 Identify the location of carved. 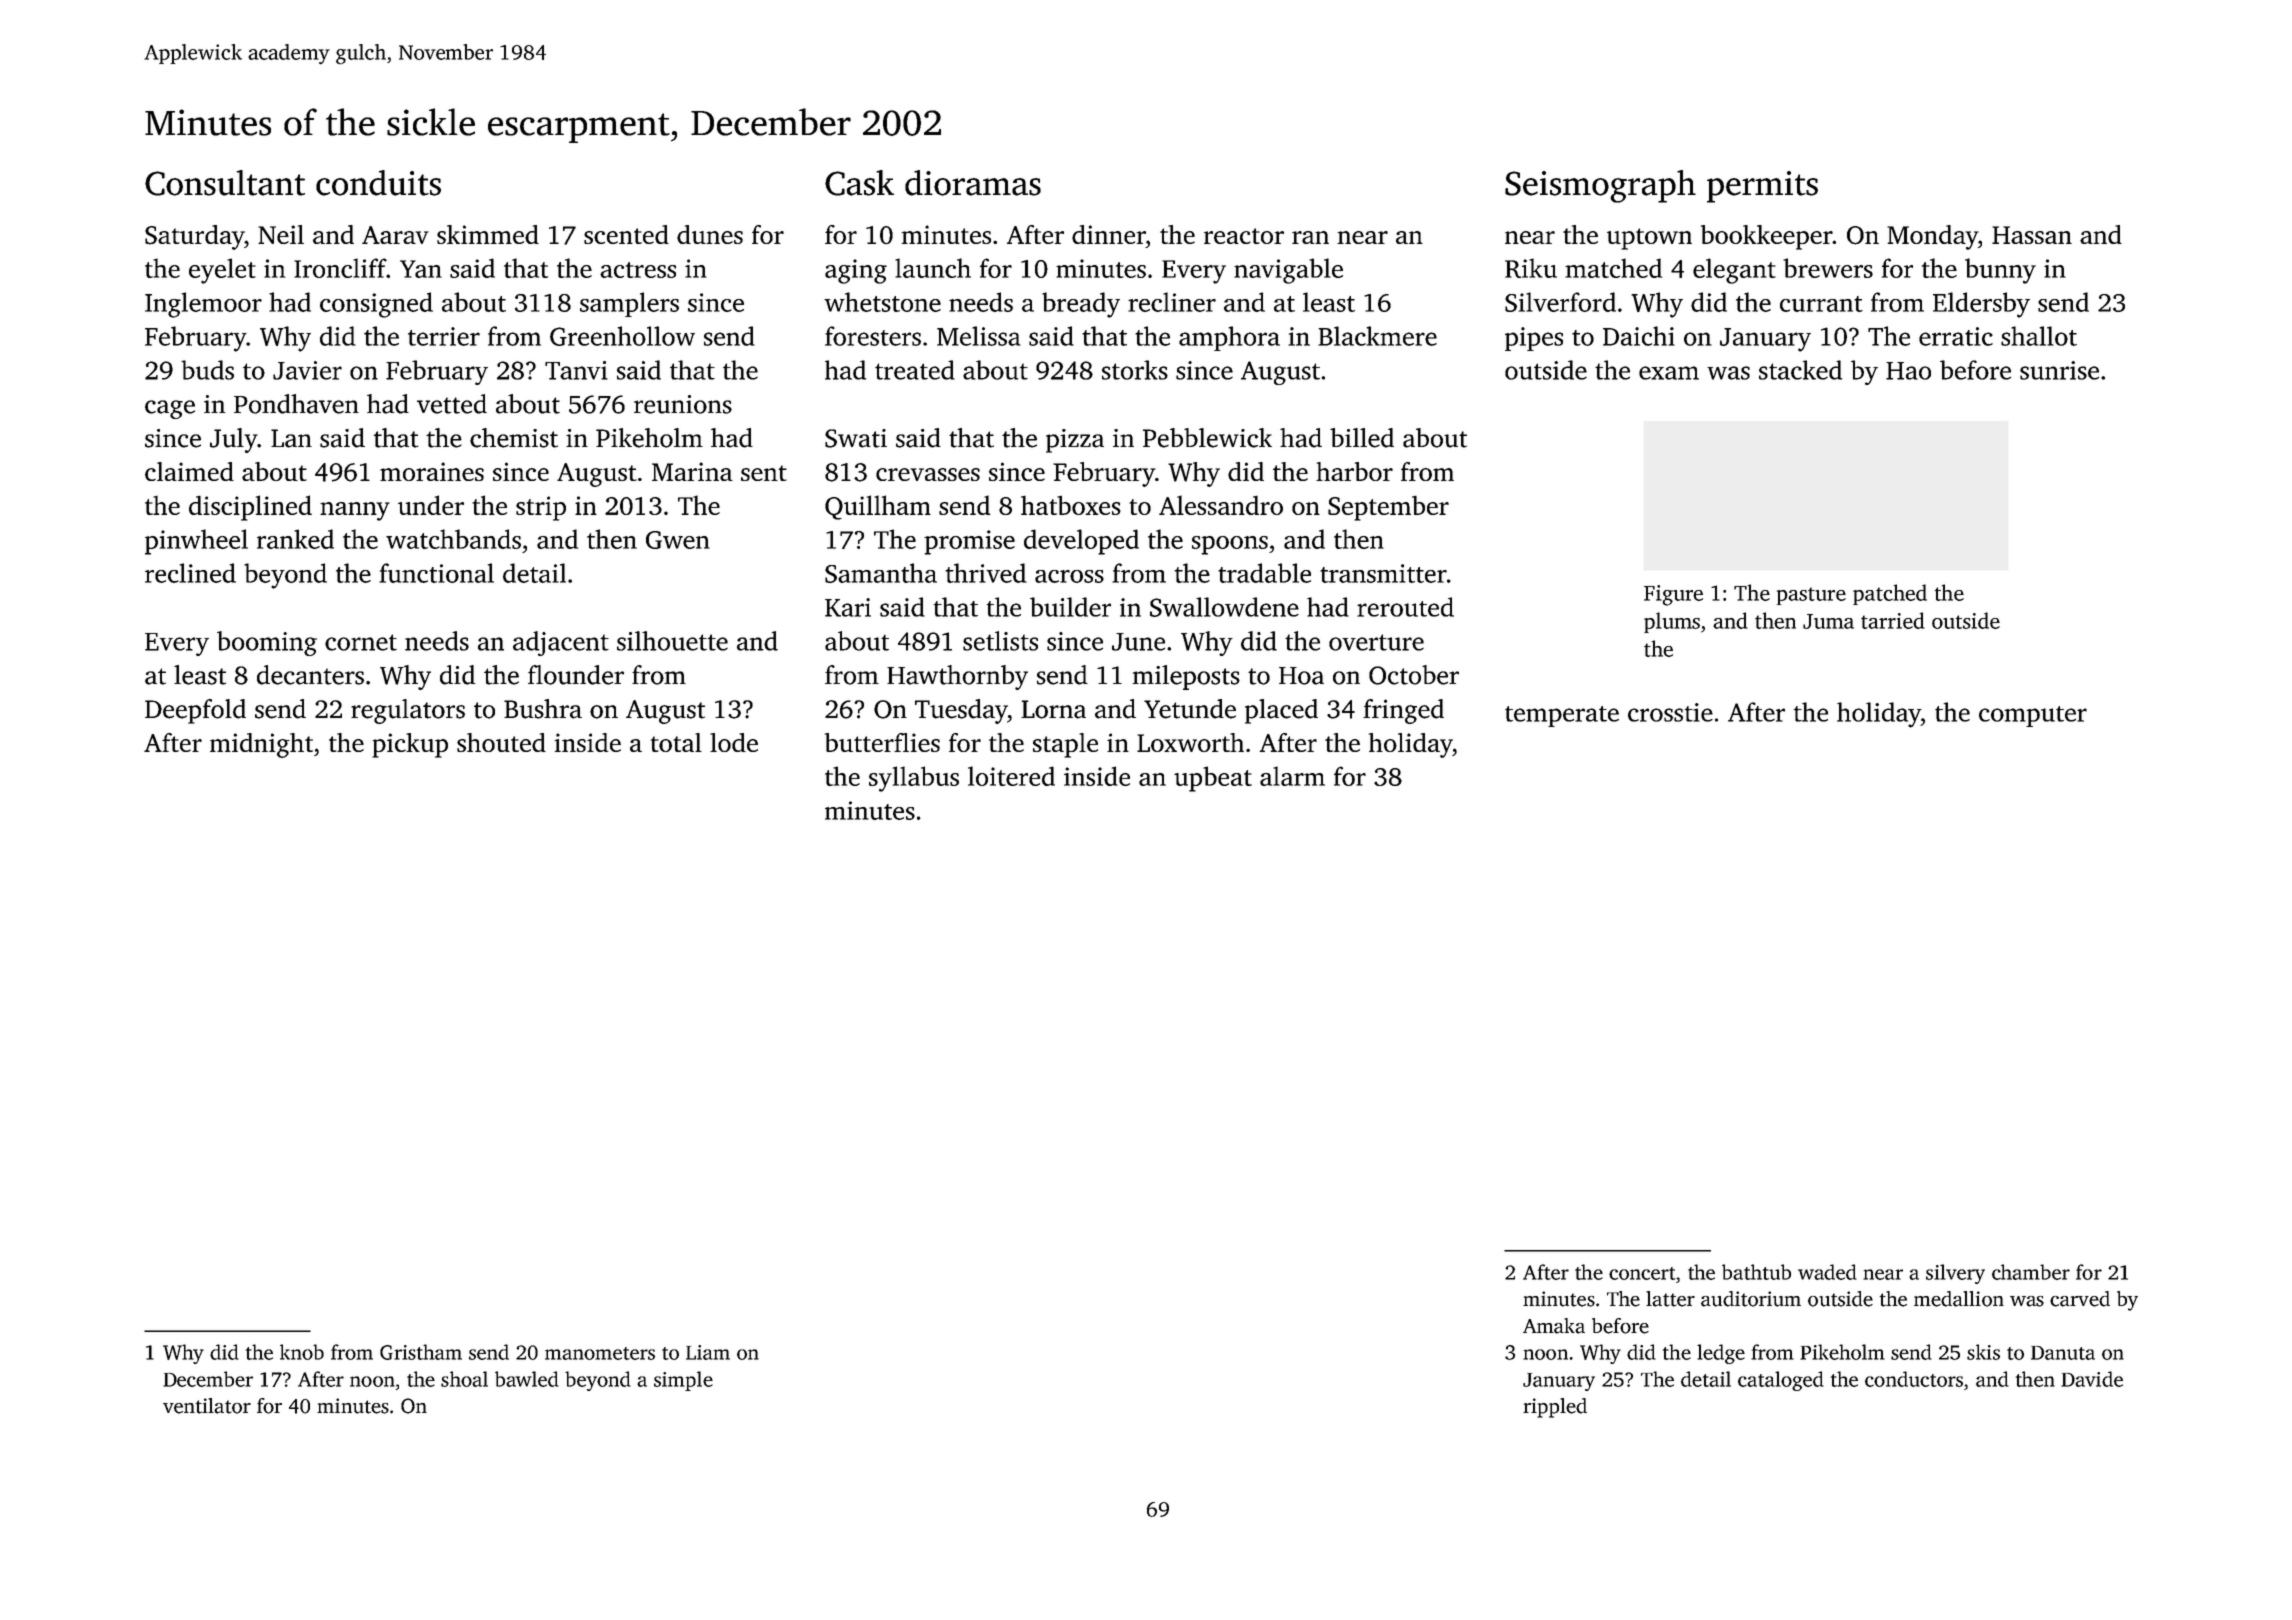
(2080, 1299).
